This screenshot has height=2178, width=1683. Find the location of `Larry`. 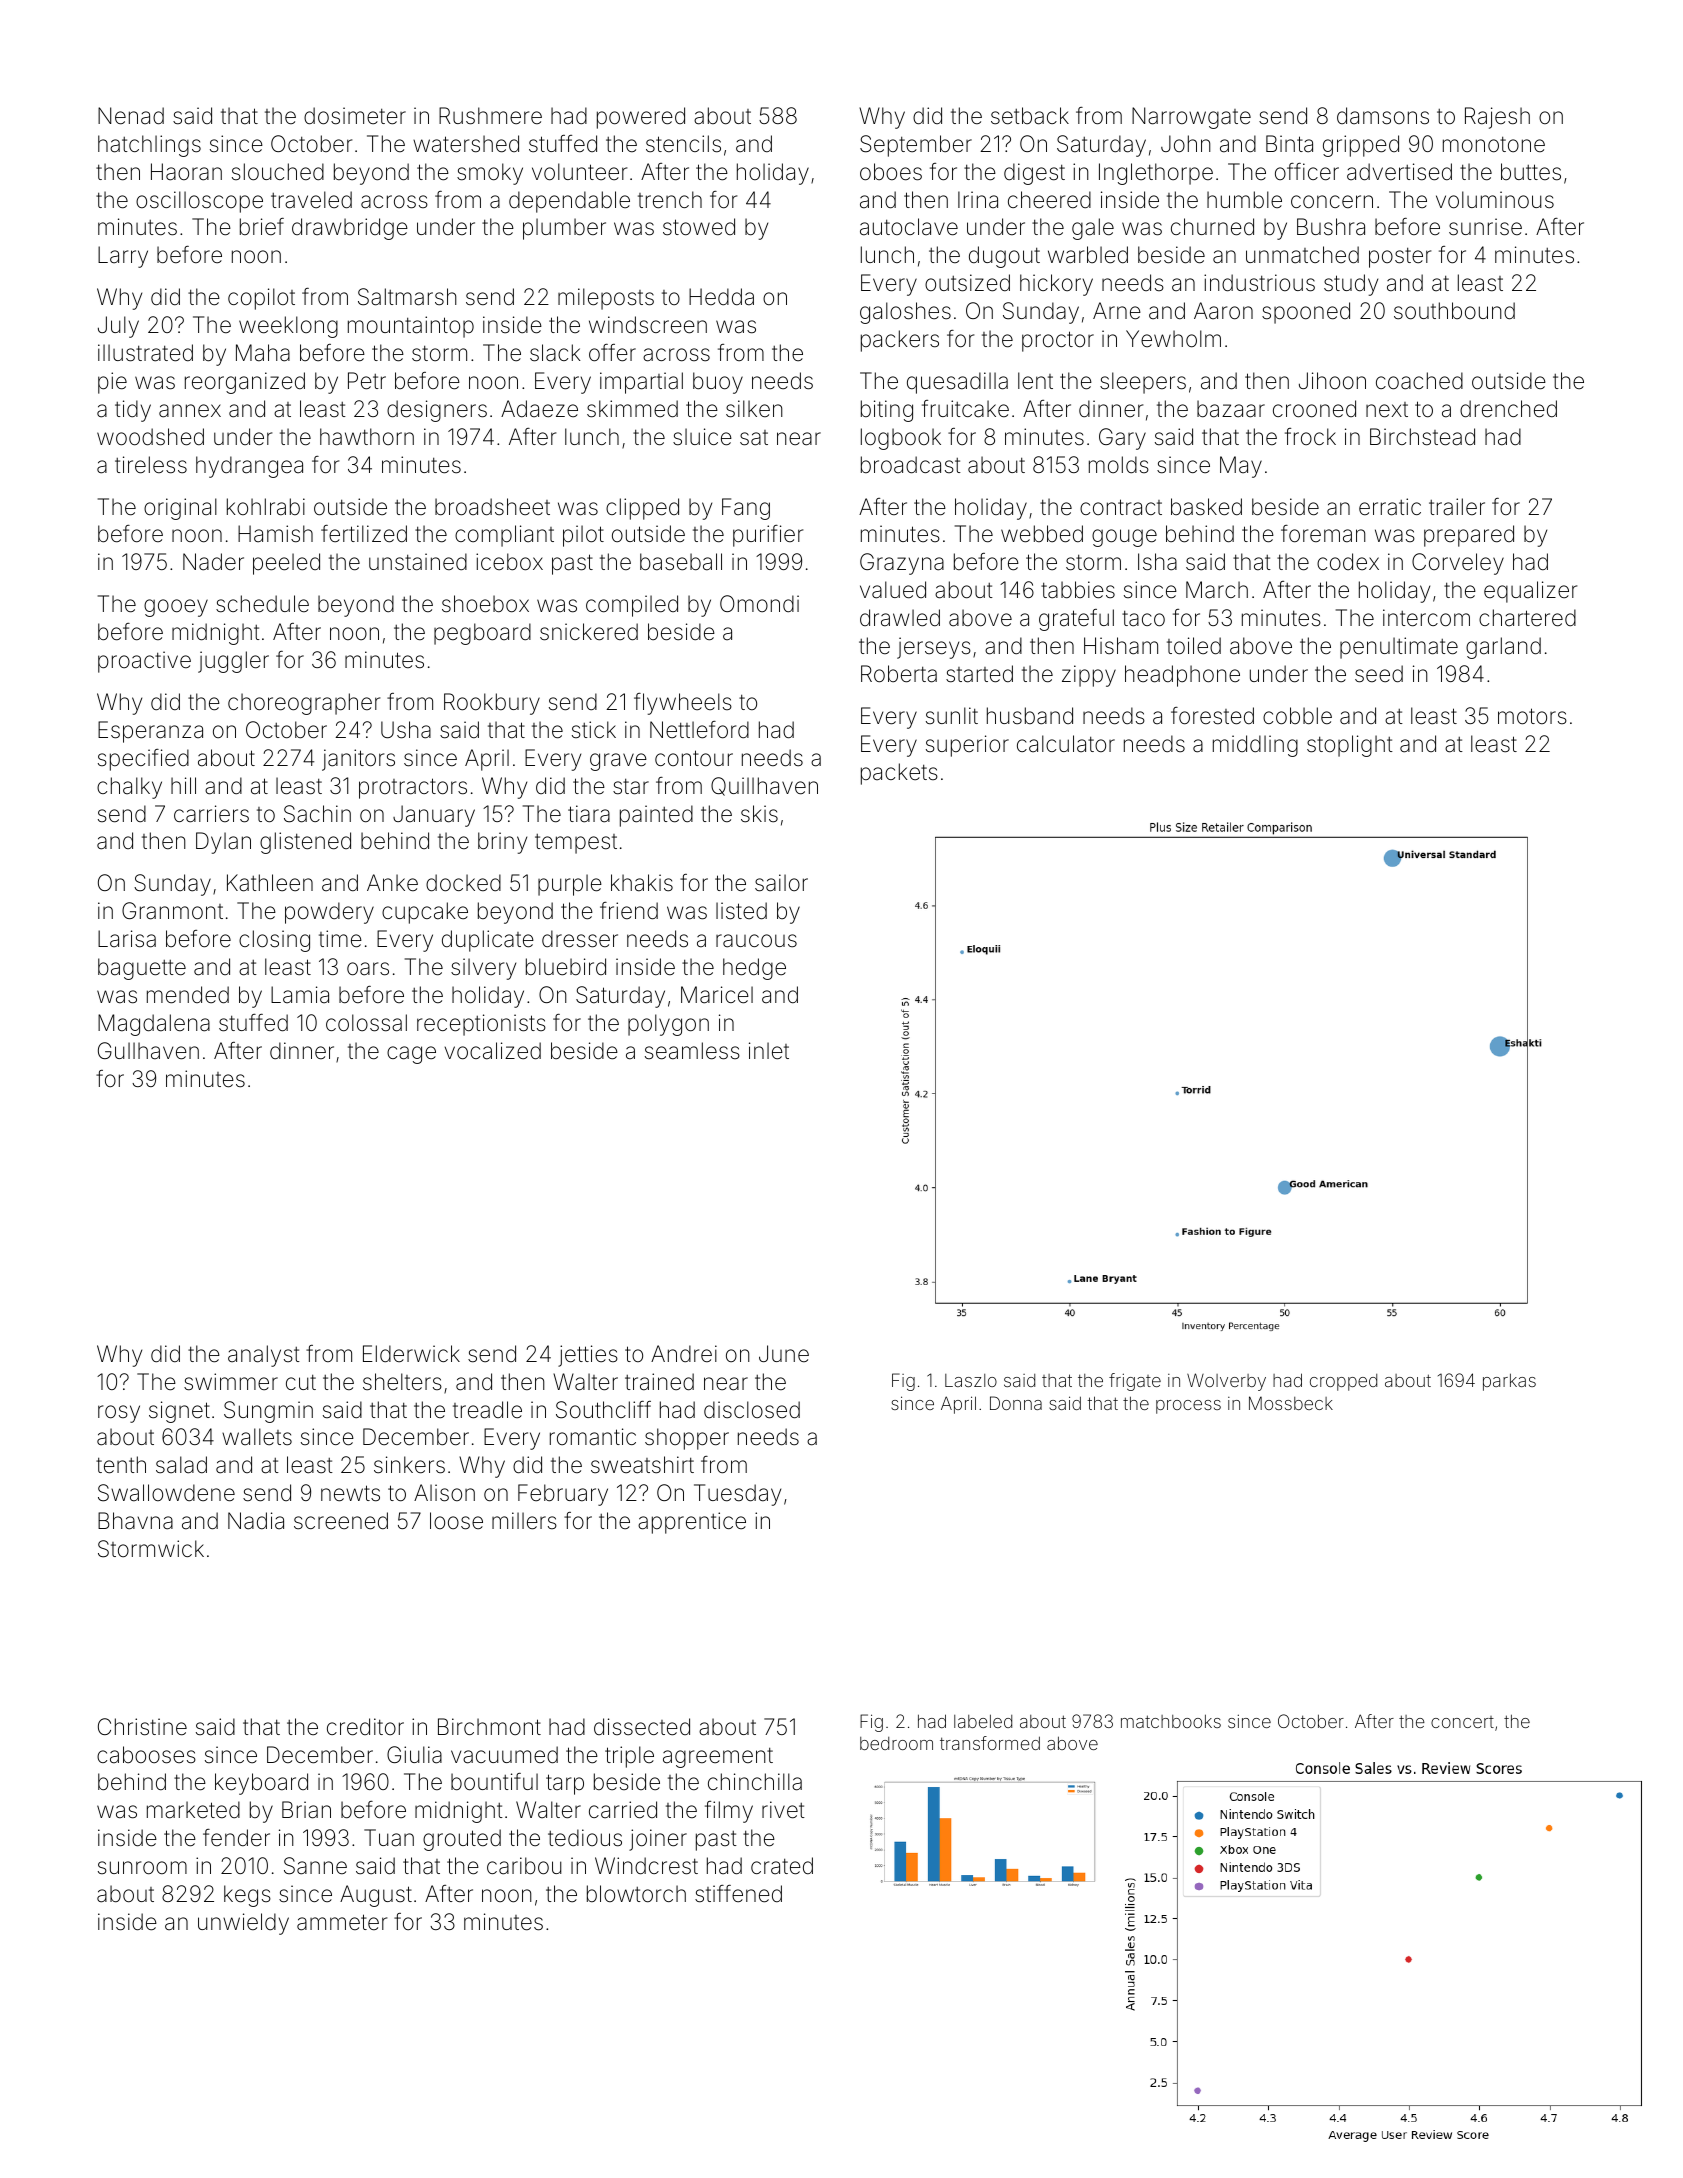

Larry is located at coordinates (123, 257).
